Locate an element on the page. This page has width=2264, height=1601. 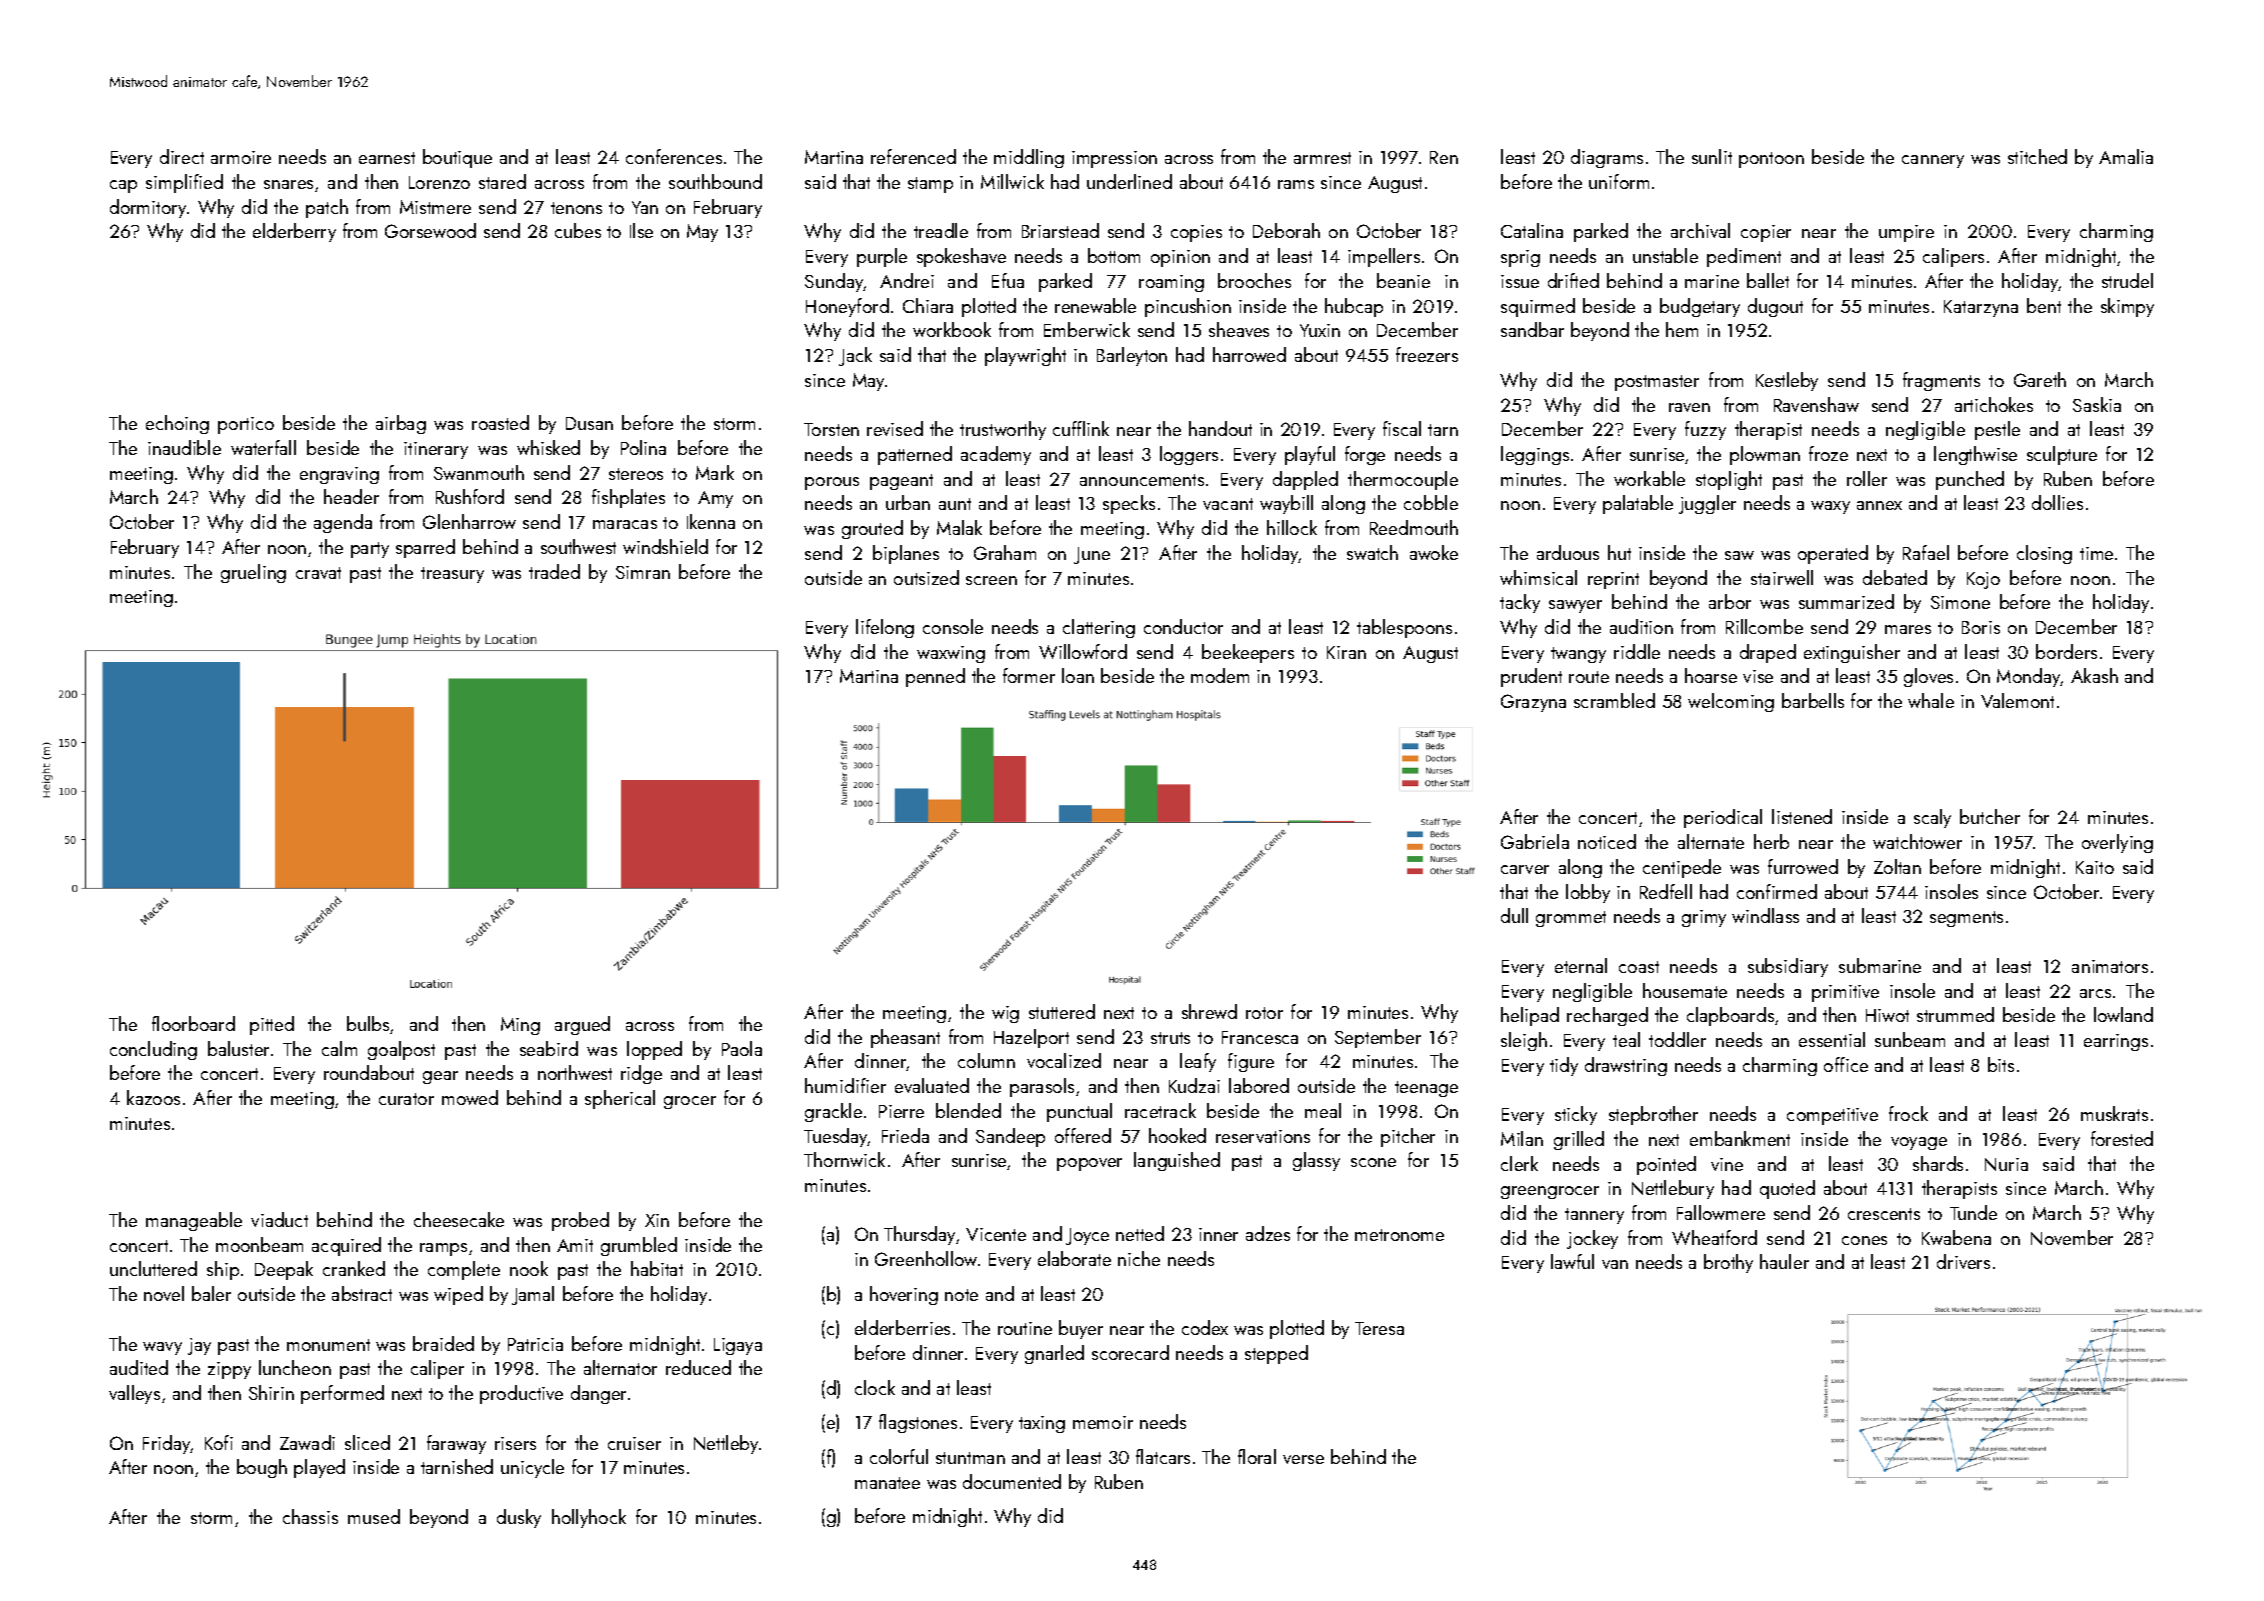
grueling is located at coordinates (253, 573).
